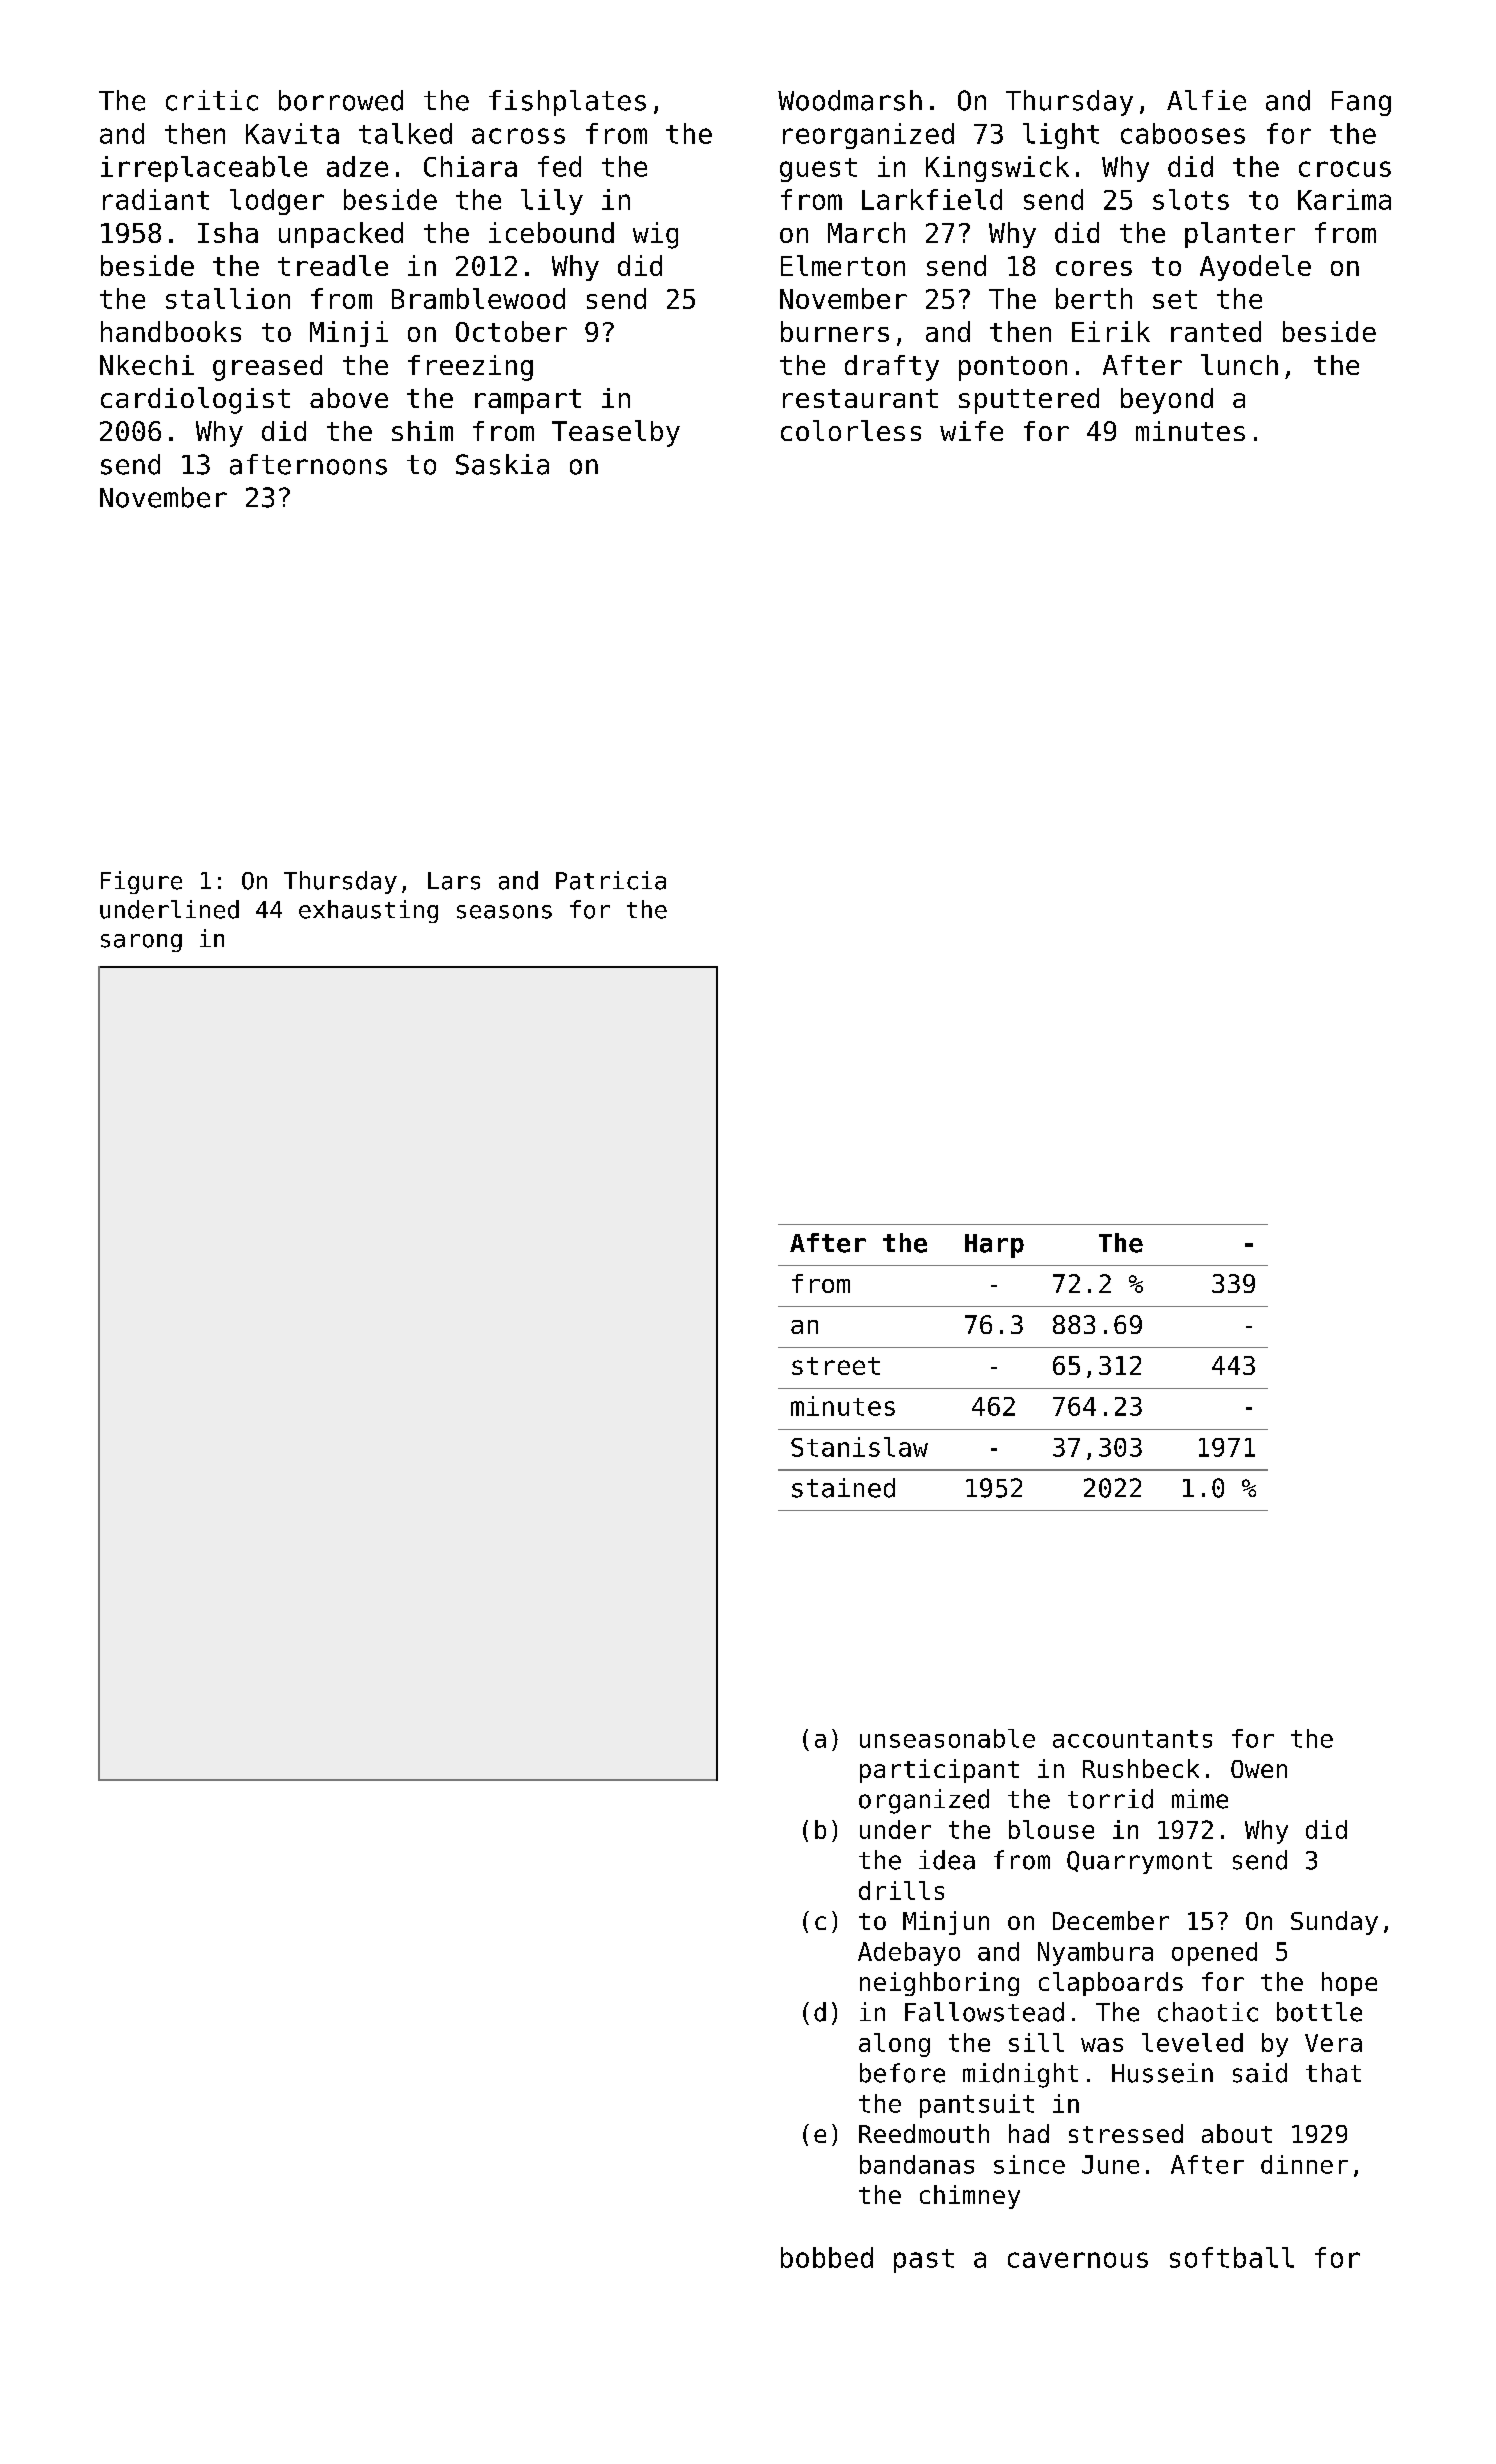 This screenshot has width=1496, height=2464. I want to click on stained, so click(843, 1488).
